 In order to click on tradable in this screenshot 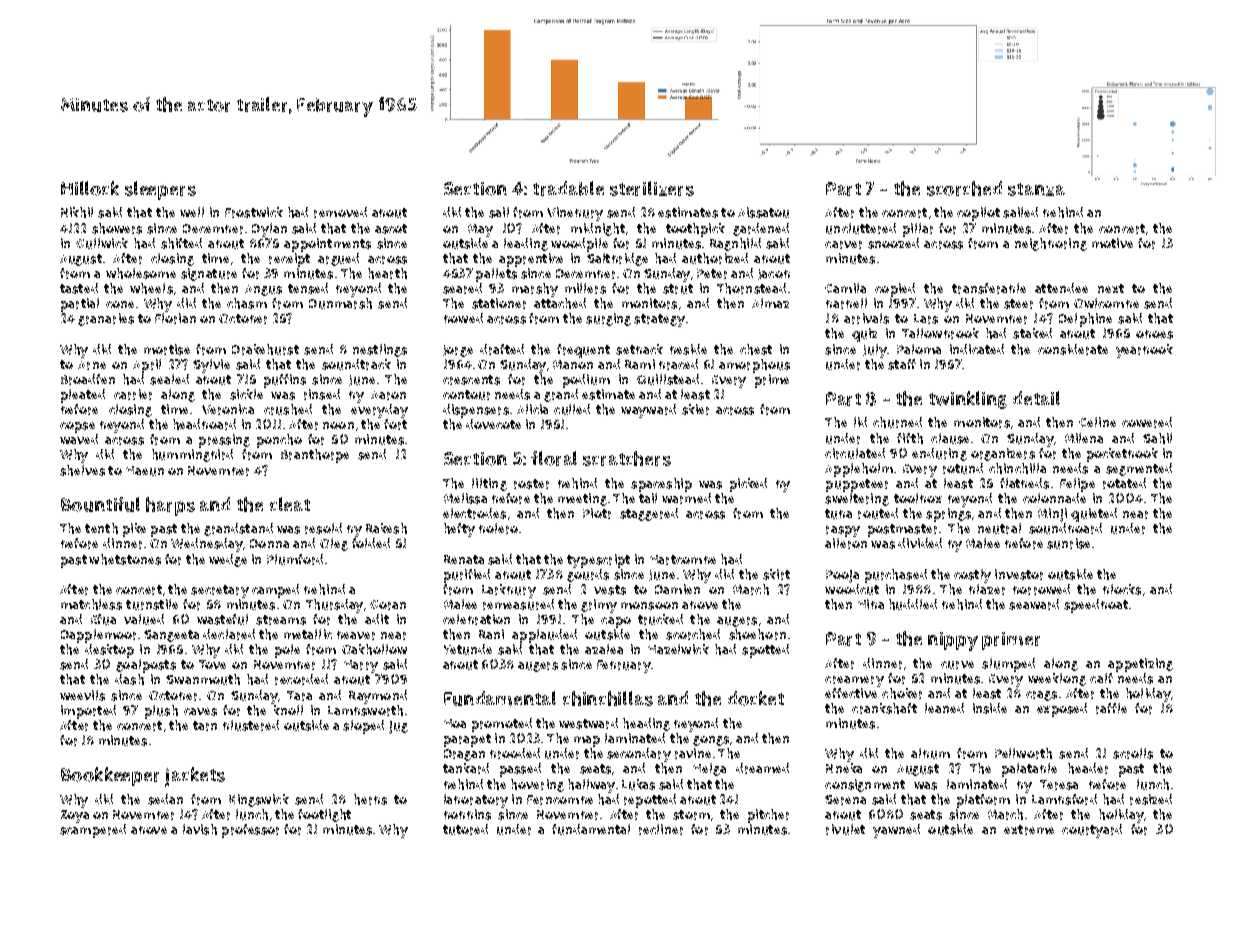, I will do `click(568, 188)`.
